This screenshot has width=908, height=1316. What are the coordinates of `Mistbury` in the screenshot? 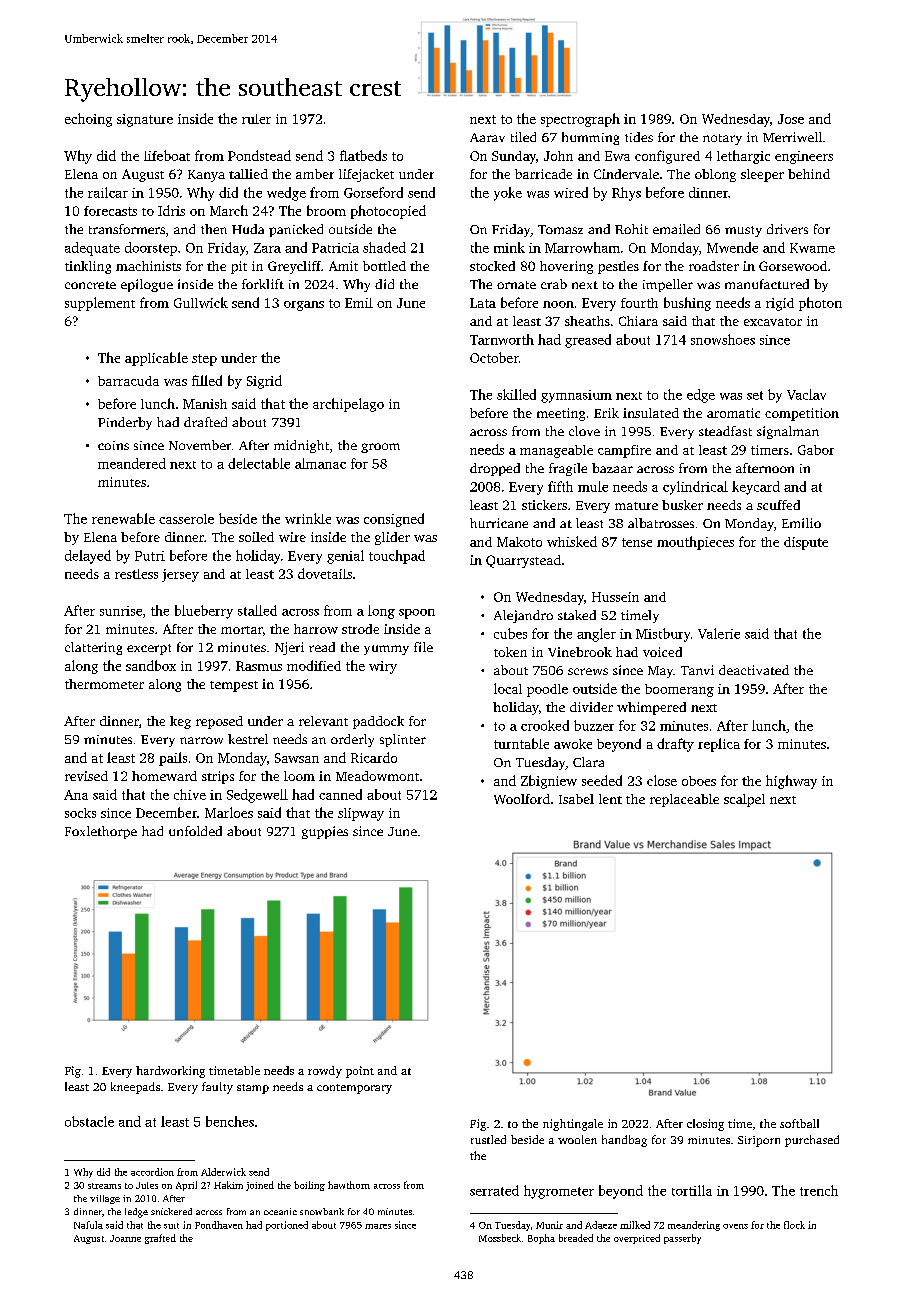 It's located at (663, 635).
